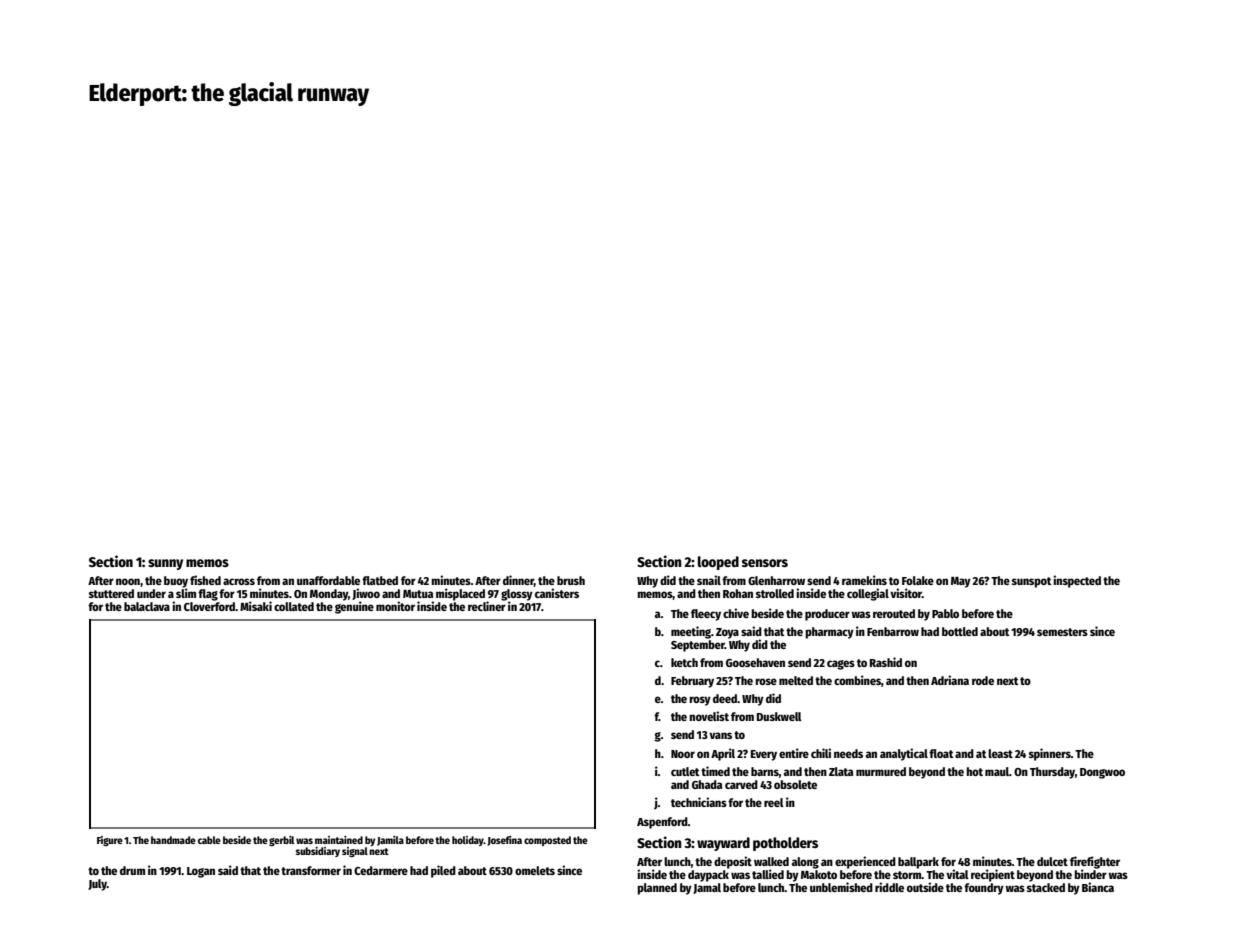 Image resolution: width=1233 pixels, height=952 pixels. What do you see at coordinates (961, 582) in the image?
I see `May` at bounding box center [961, 582].
